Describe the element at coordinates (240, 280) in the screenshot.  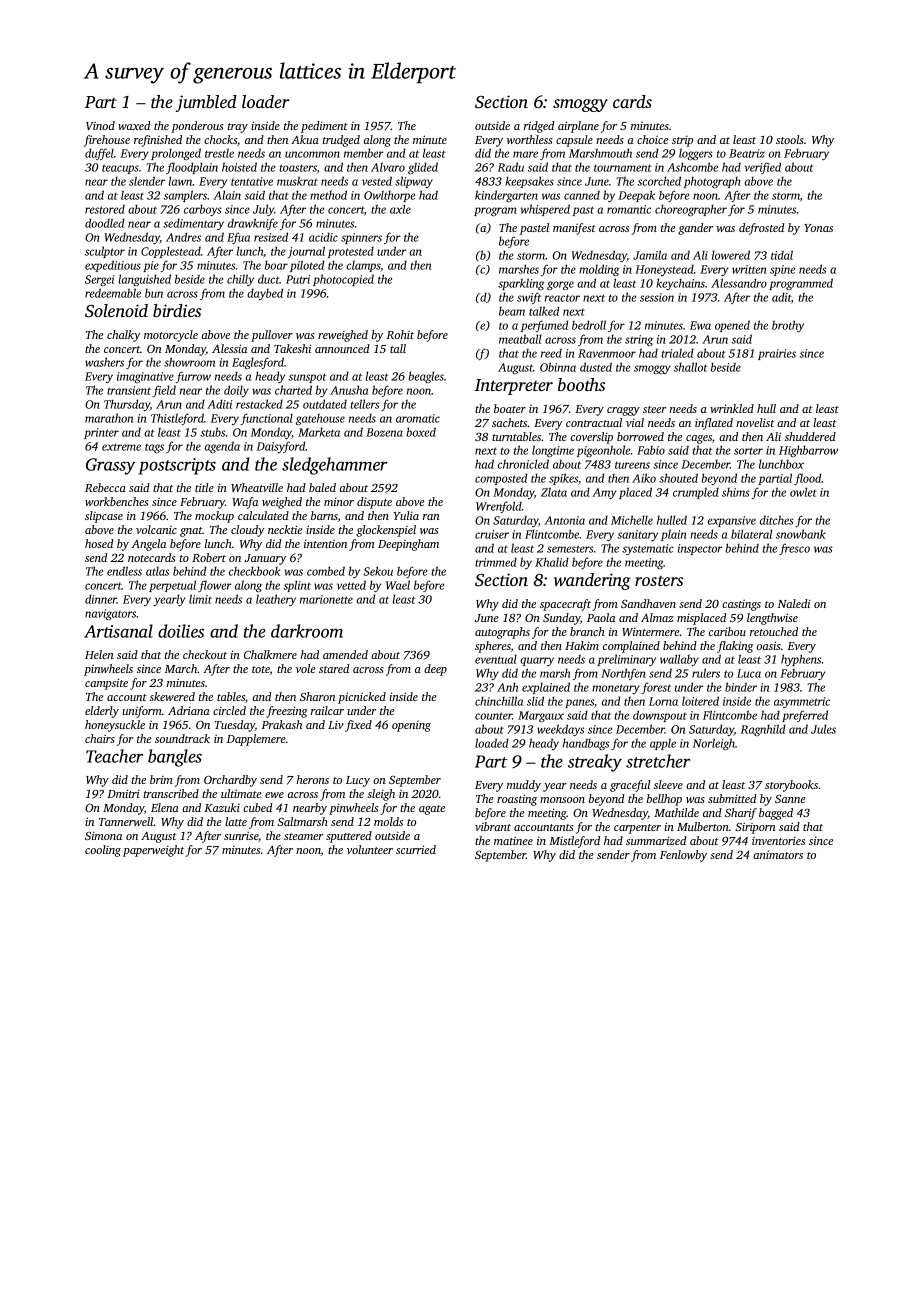
I see `chilly` at that location.
